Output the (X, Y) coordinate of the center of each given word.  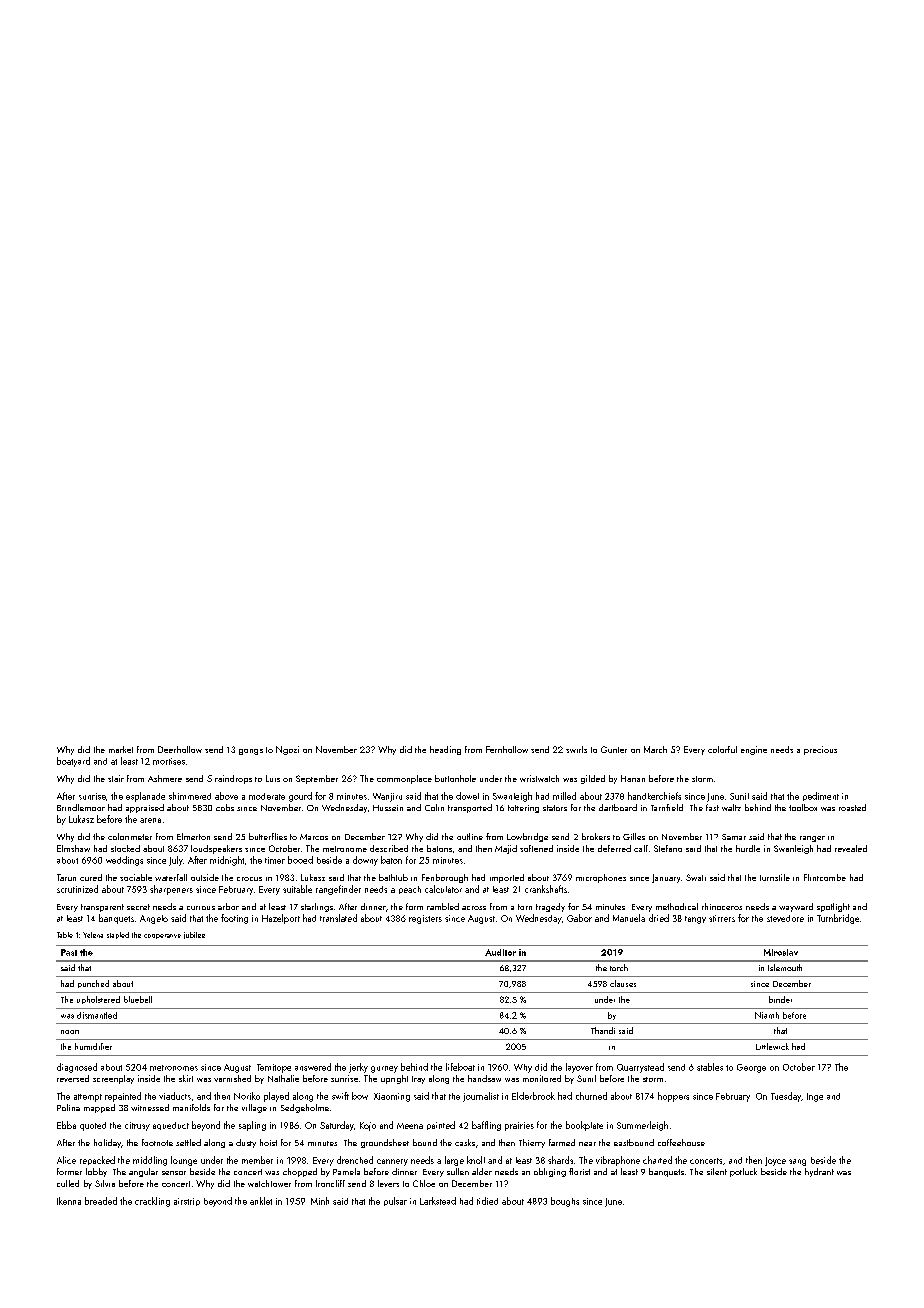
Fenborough (445, 878)
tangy (695, 920)
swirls (576, 749)
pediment (821, 796)
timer (275, 860)
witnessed (150, 1107)
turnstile (775, 877)
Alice (66, 1160)
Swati (696, 877)
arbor (228, 906)
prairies (519, 1126)
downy (365, 861)
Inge (815, 1097)
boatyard (73, 762)
